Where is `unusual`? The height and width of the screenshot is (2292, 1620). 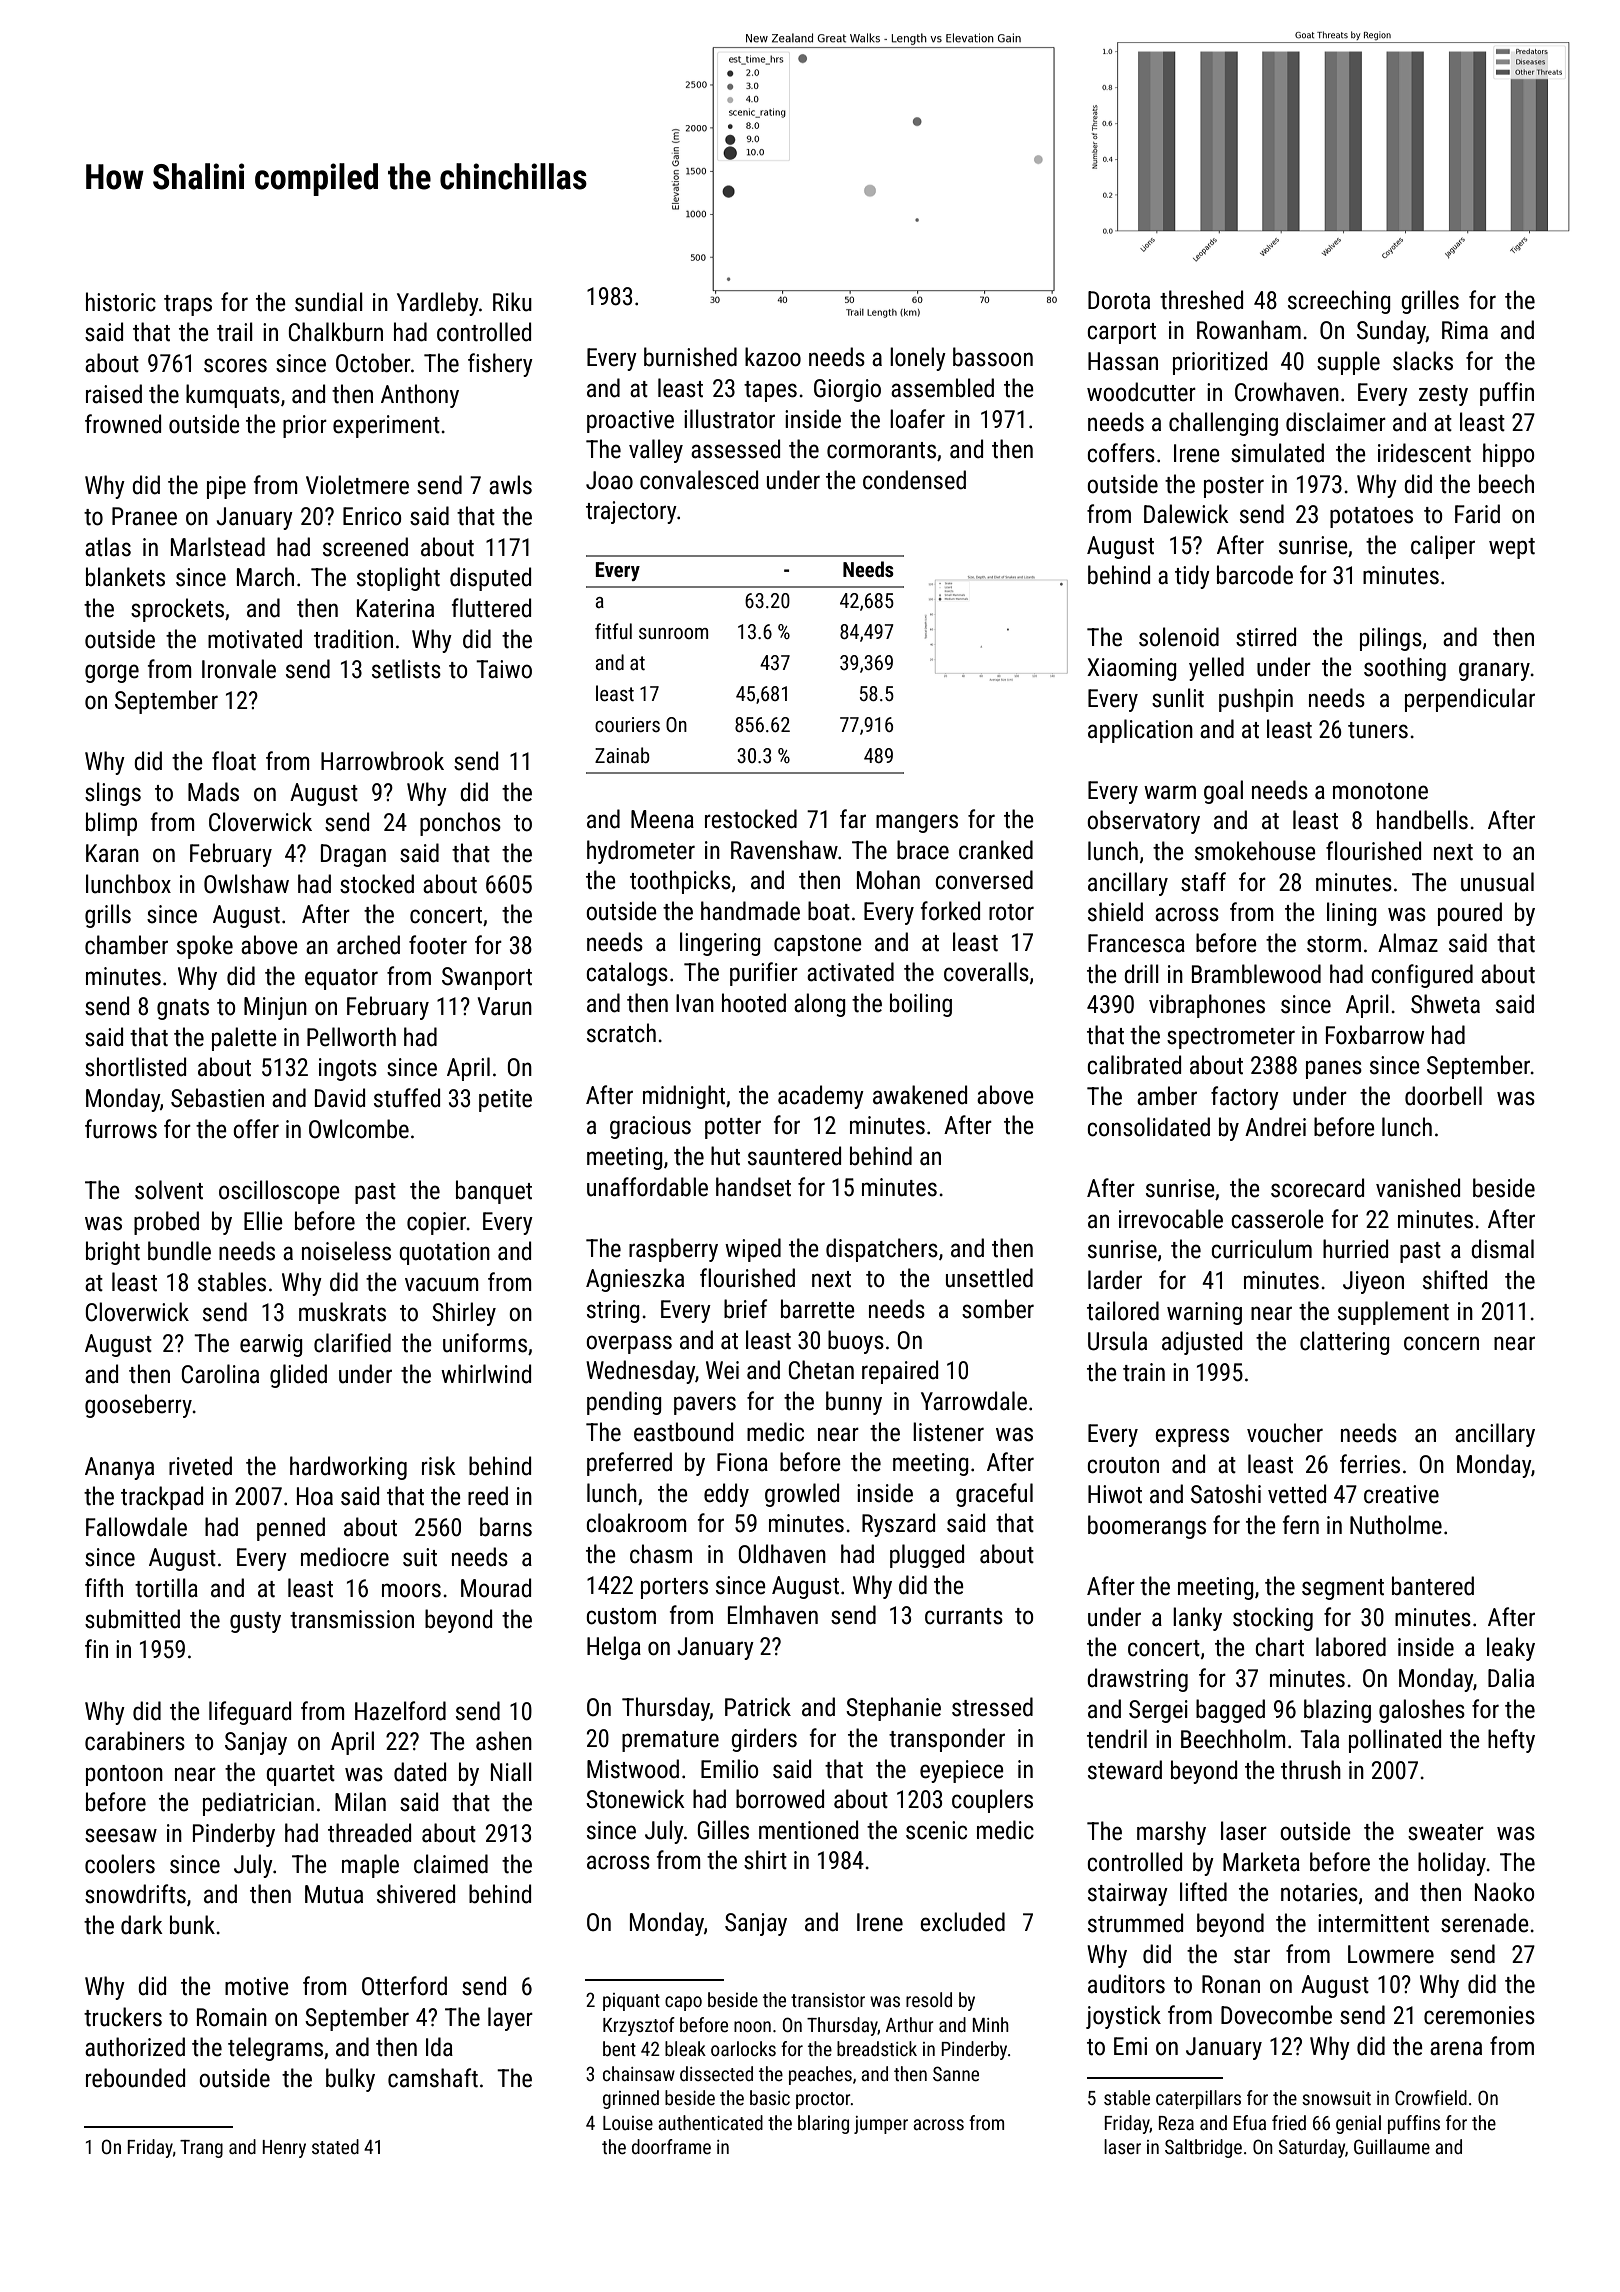 unusual is located at coordinates (1497, 882).
